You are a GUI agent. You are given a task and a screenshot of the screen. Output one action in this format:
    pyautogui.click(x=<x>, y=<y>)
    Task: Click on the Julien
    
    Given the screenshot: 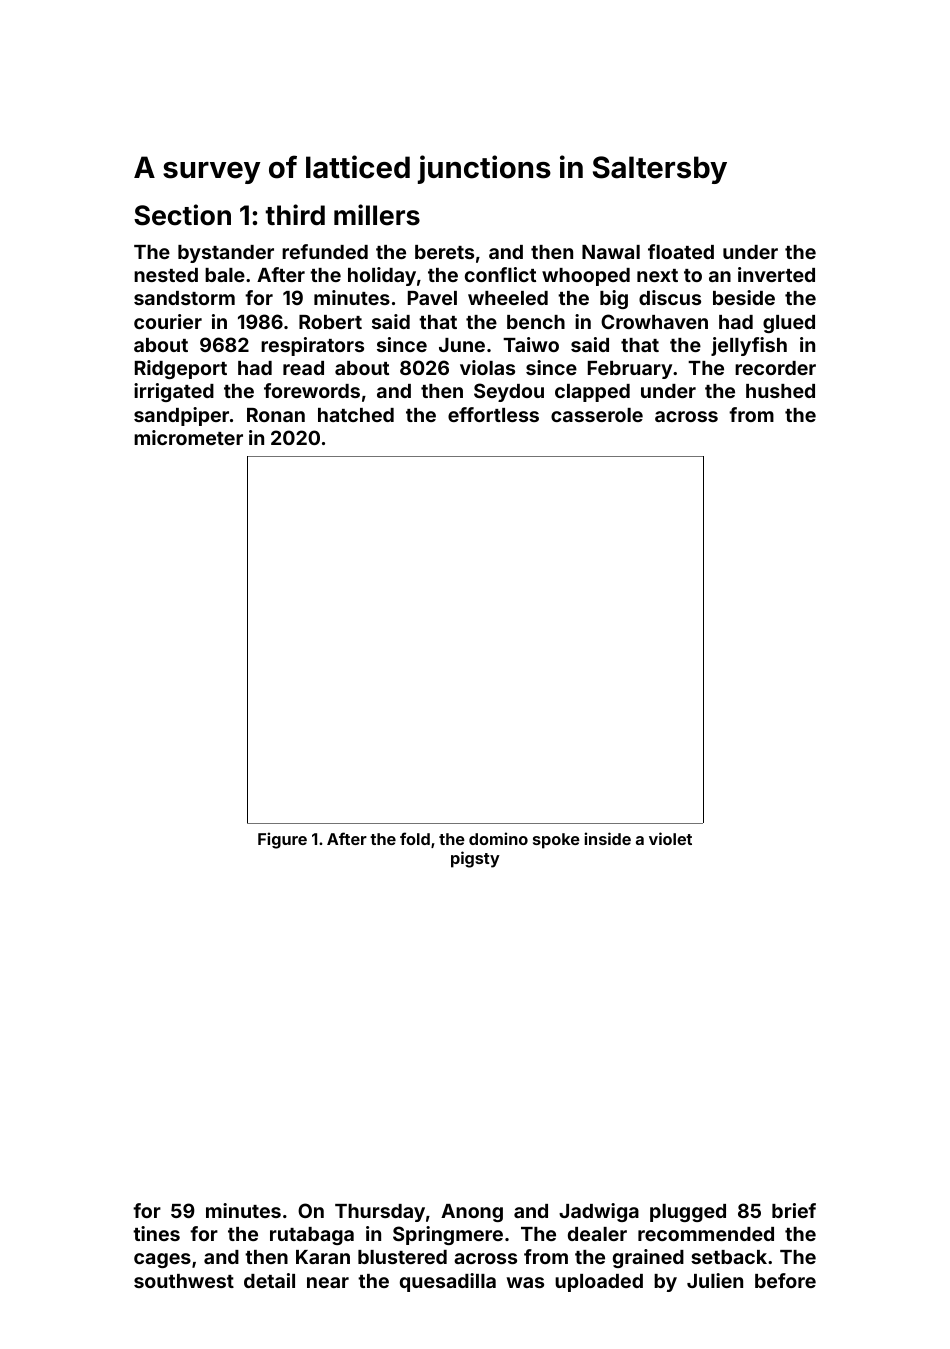 What is the action you would take?
    pyautogui.click(x=715, y=1280)
